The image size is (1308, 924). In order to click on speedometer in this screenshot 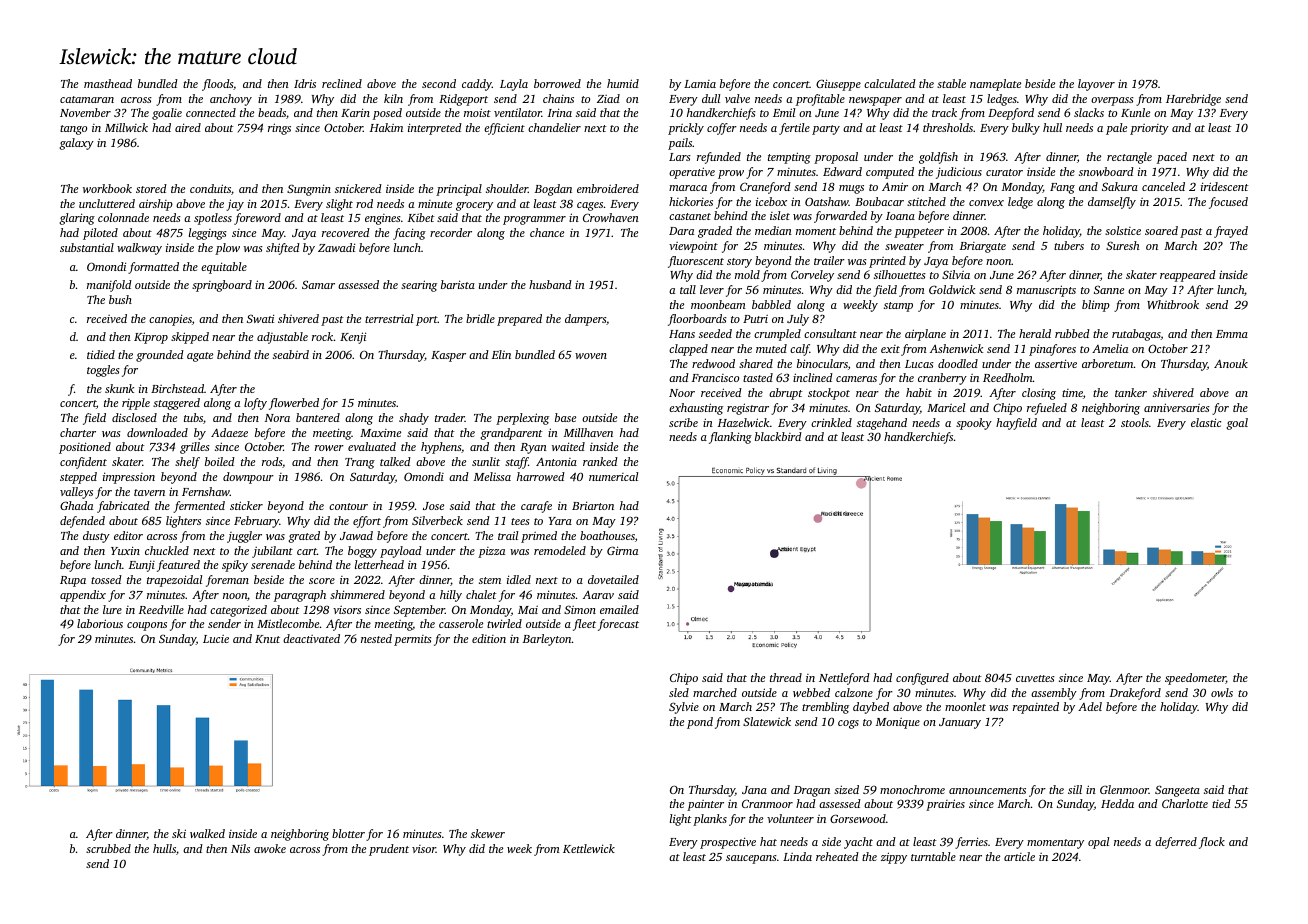, I will do `click(1195, 679)`.
